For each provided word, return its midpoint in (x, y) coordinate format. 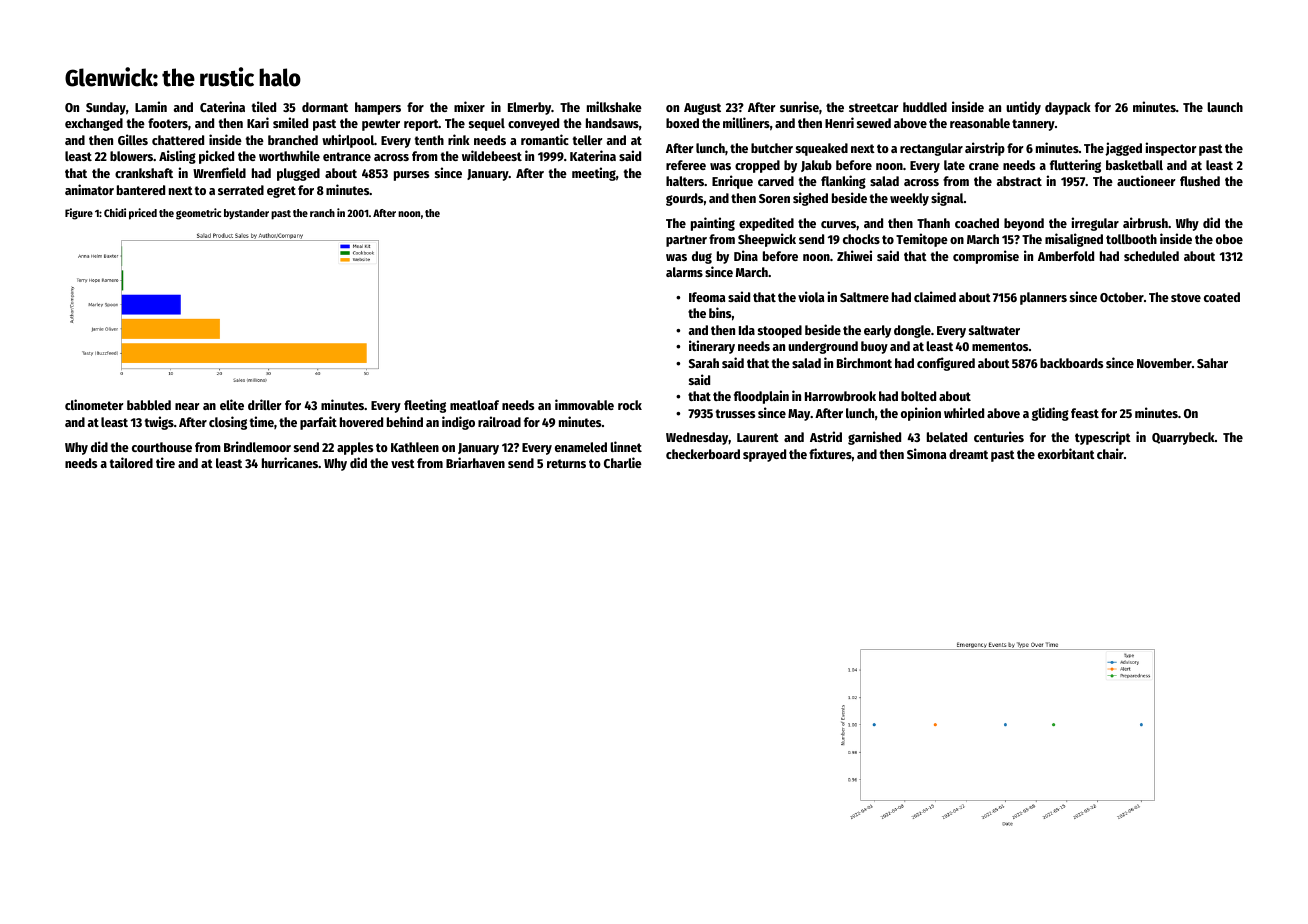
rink (459, 139)
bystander (246, 214)
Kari (258, 122)
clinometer (94, 404)
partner (686, 241)
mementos (1000, 346)
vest (403, 463)
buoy (874, 347)
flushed (1200, 181)
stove (1186, 297)
